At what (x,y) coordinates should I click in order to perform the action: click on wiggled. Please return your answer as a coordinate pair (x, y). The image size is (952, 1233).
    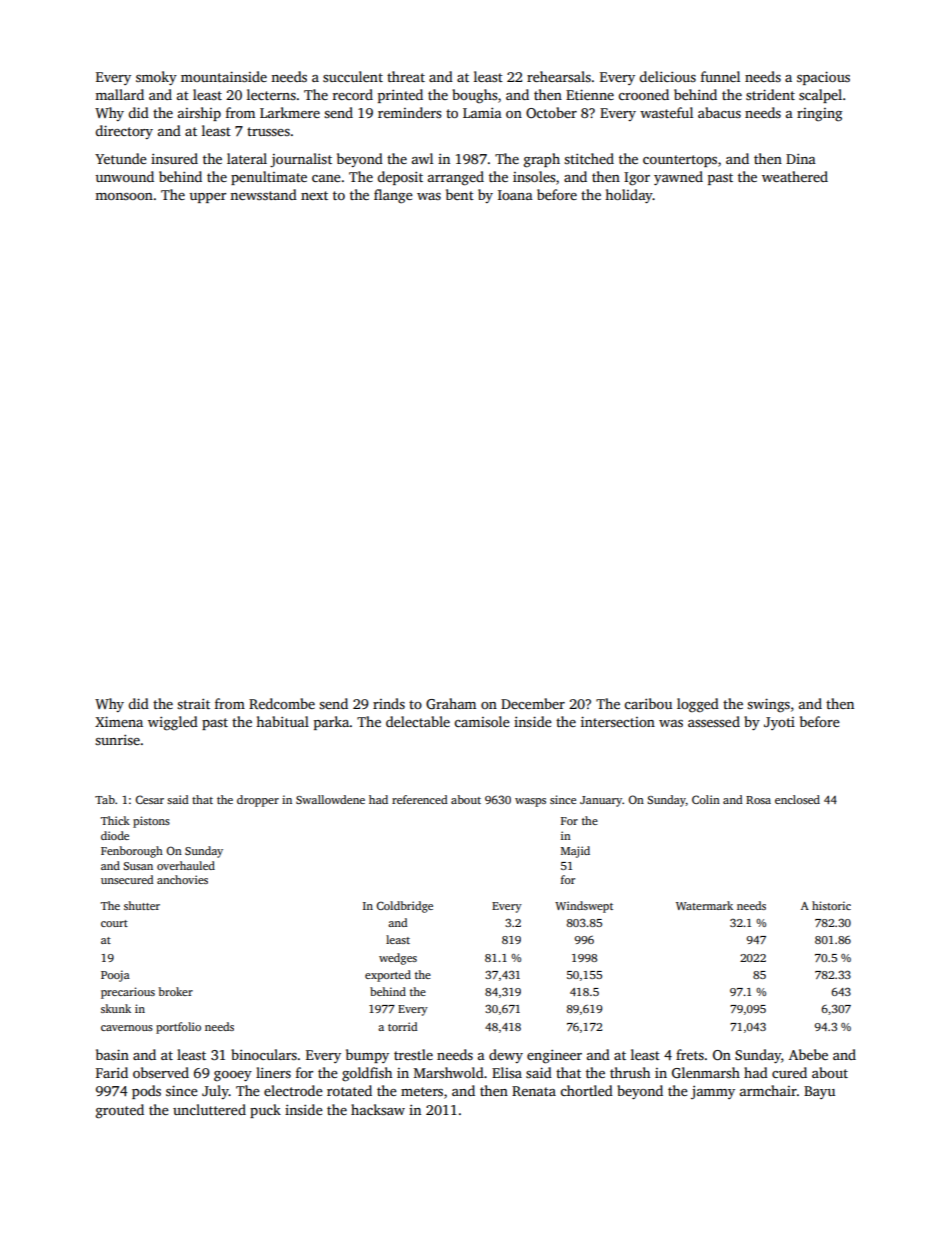
    Looking at the image, I should click on (173, 723).
